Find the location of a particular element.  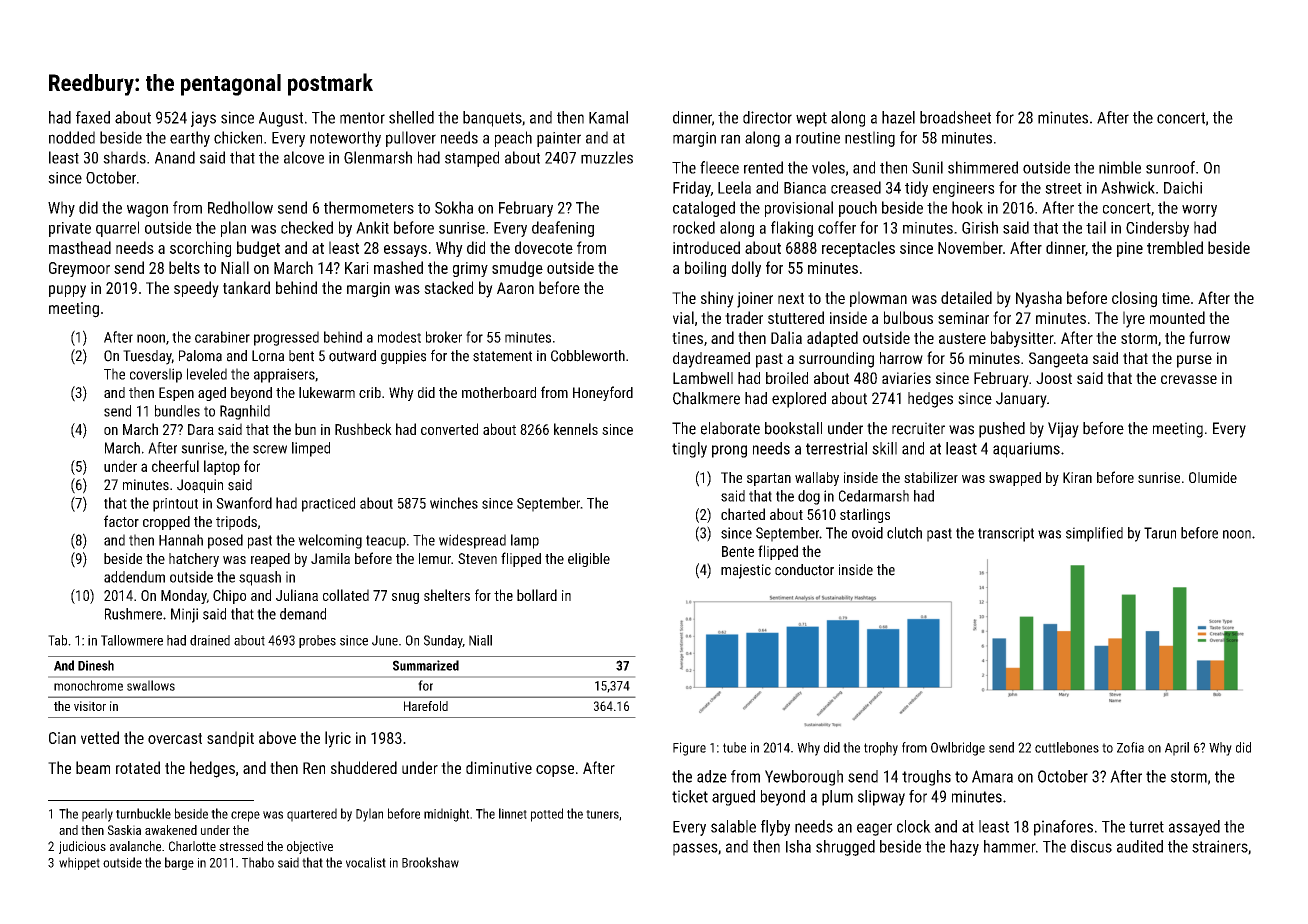

awakened is located at coordinates (171, 830).
